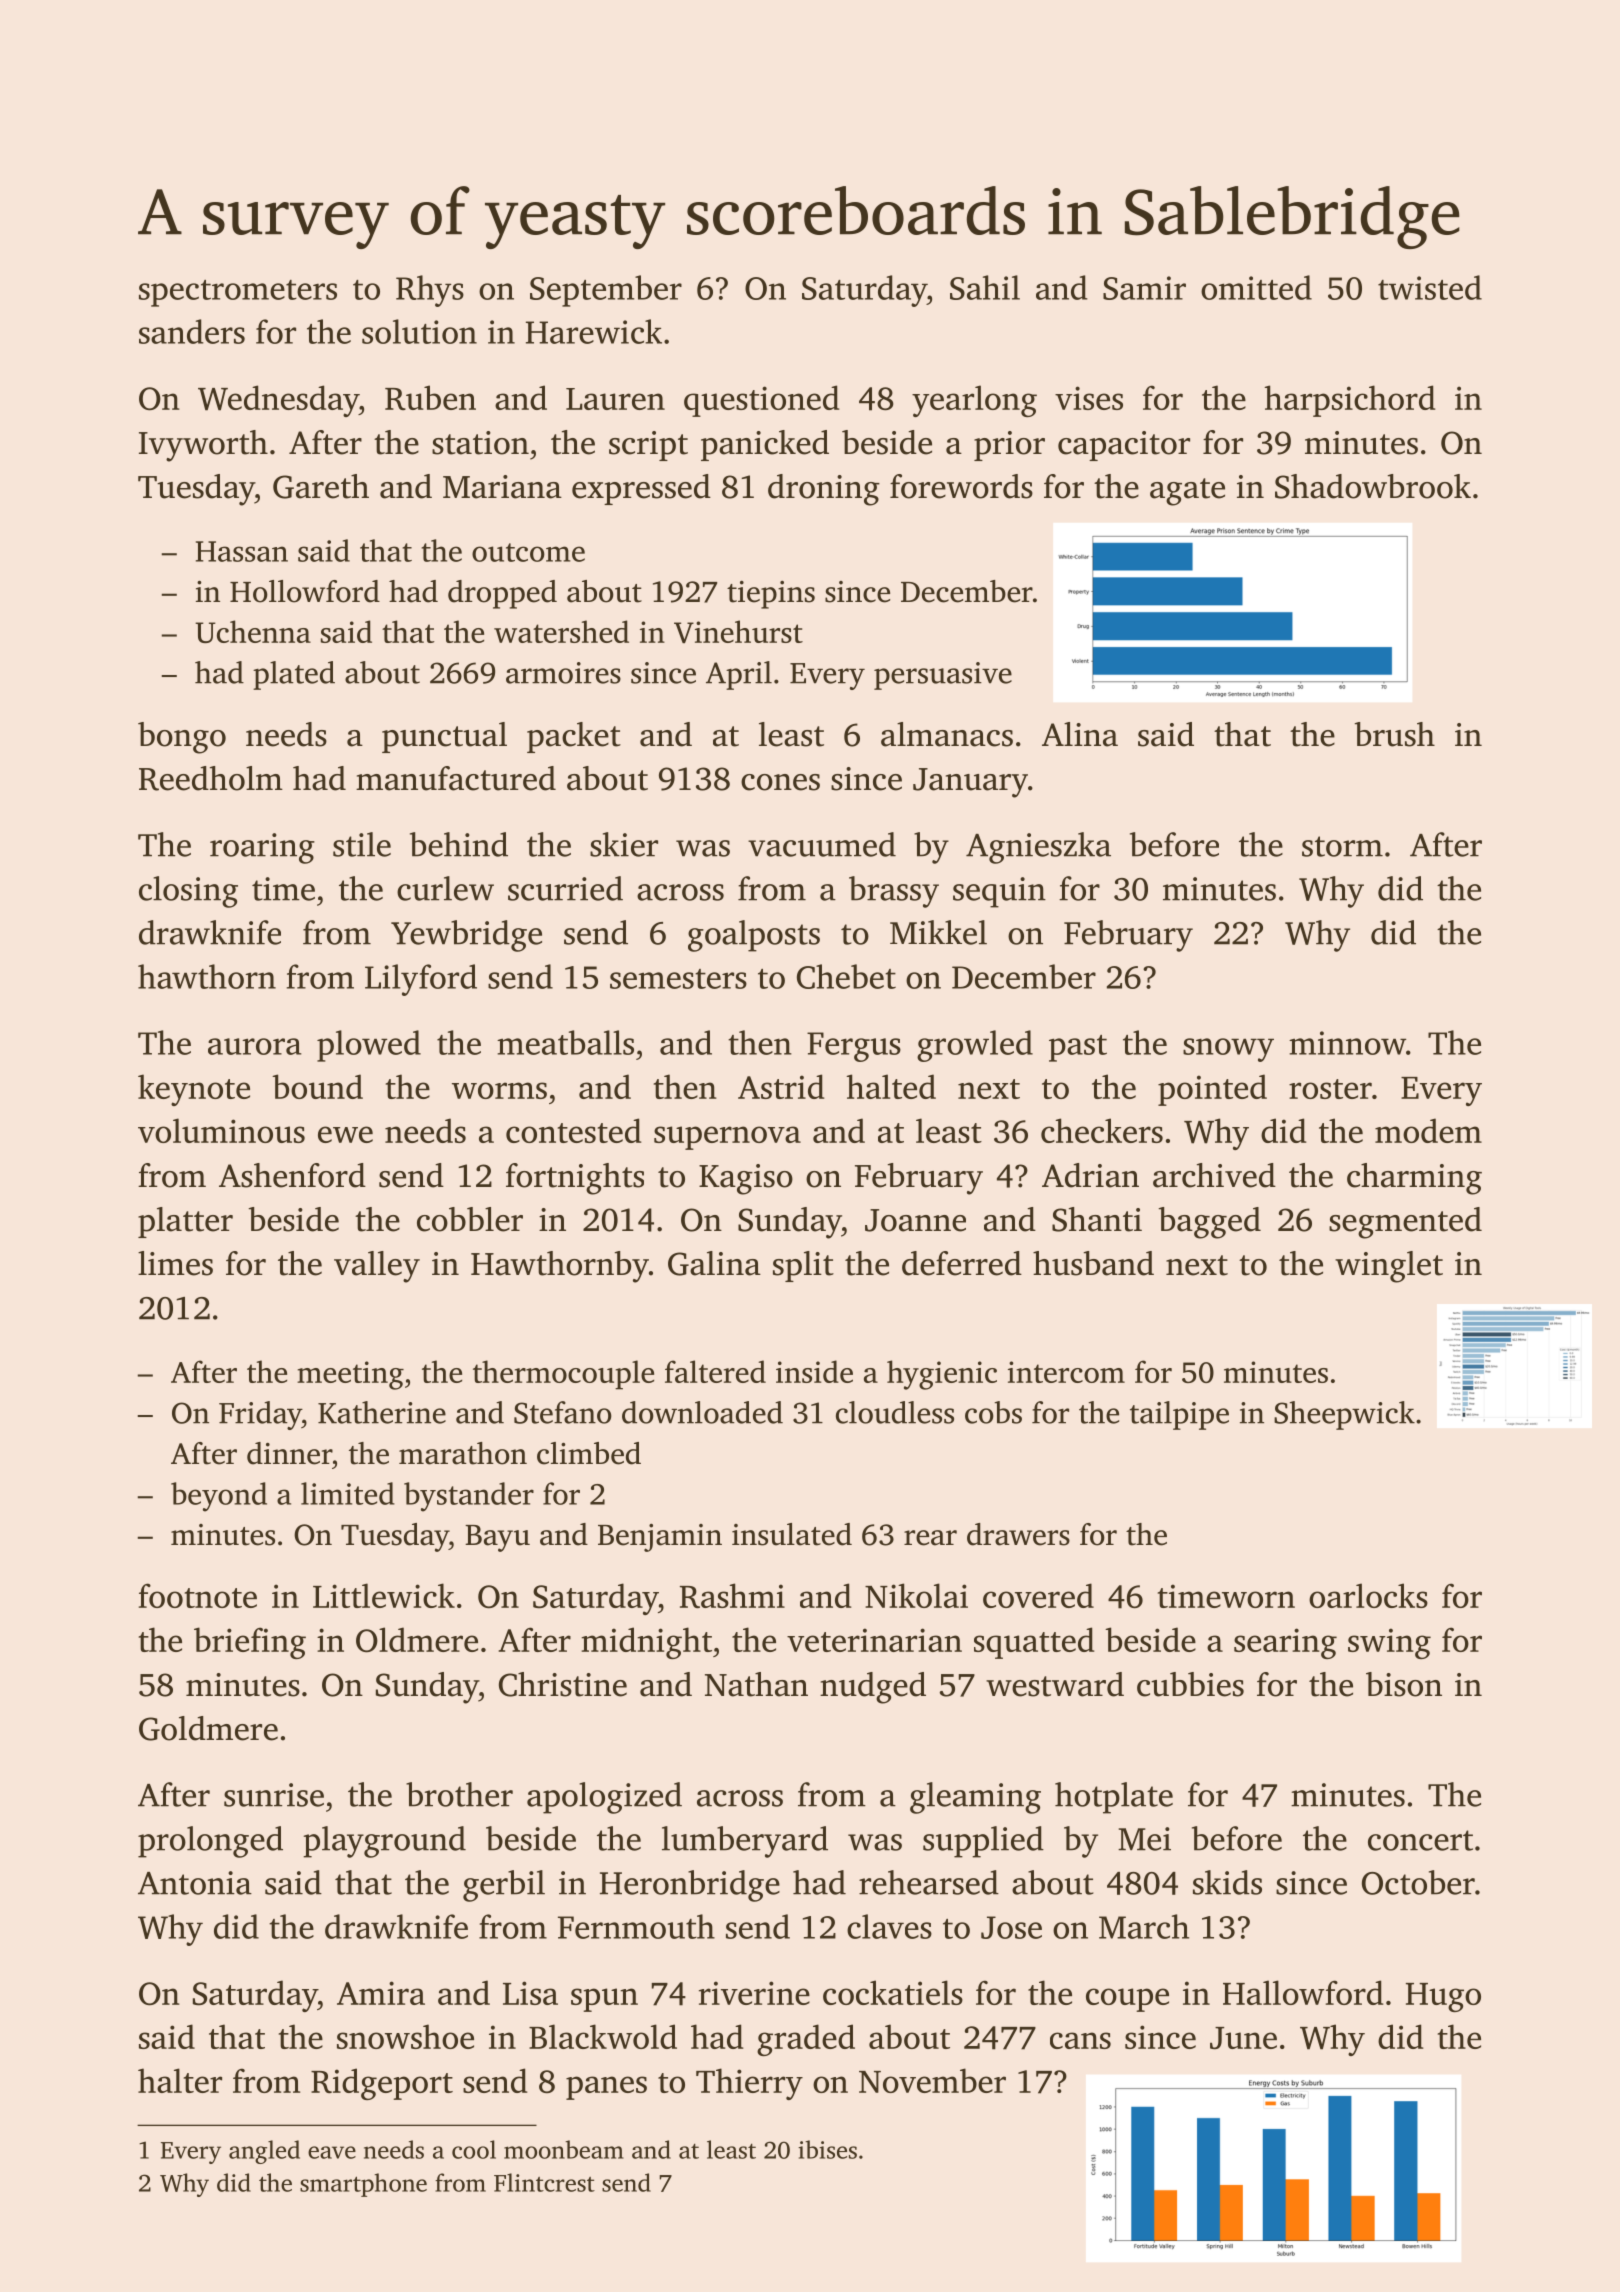 This screenshot has width=1620, height=2292. What do you see at coordinates (1395, 734) in the screenshot?
I see `brush` at bounding box center [1395, 734].
